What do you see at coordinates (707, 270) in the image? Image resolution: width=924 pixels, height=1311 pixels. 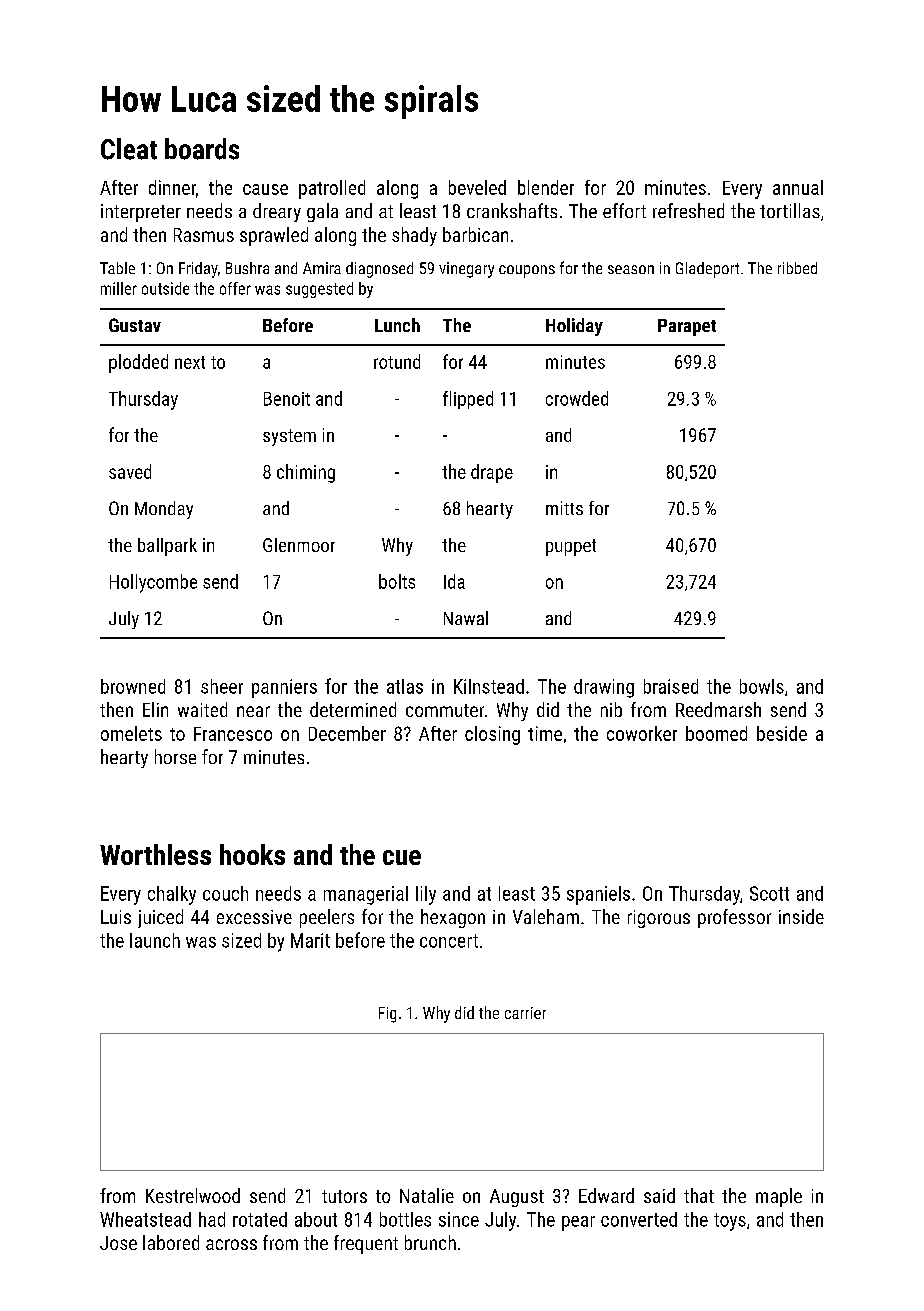 I see `Gladeport` at bounding box center [707, 270].
